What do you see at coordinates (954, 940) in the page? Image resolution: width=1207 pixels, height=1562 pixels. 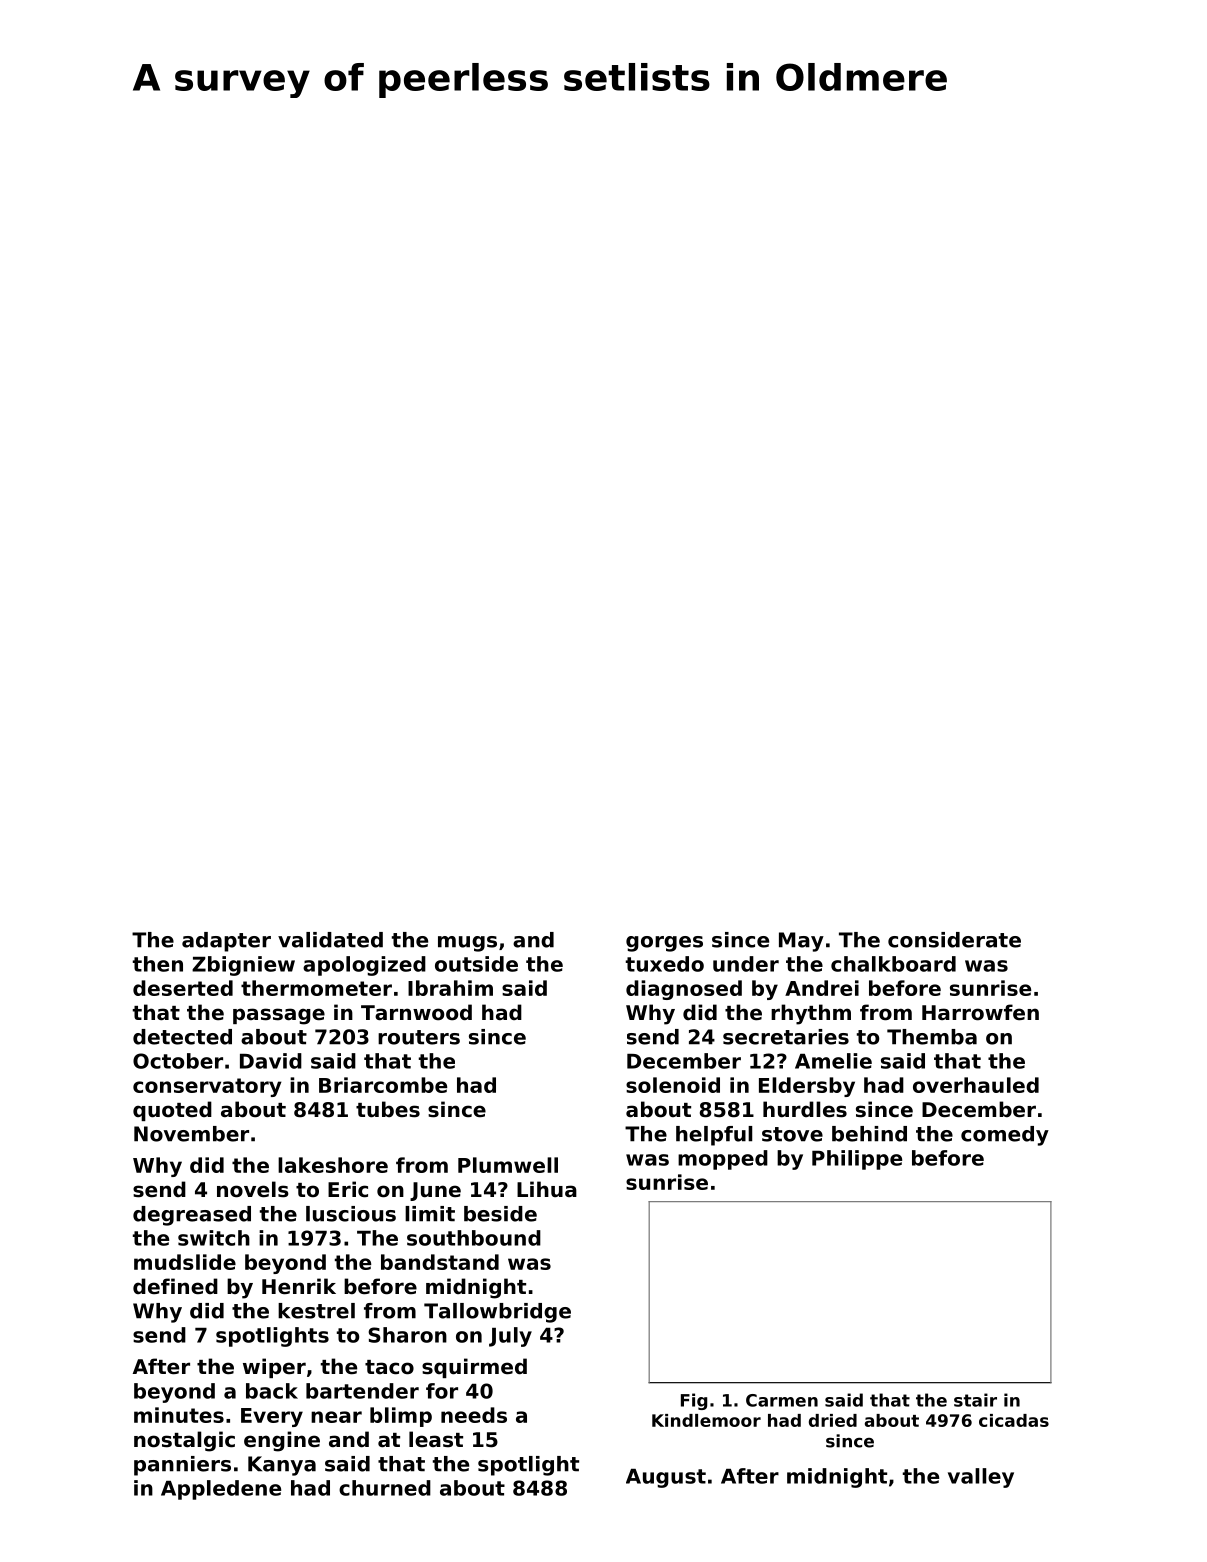 I see `considerate` at bounding box center [954, 940].
